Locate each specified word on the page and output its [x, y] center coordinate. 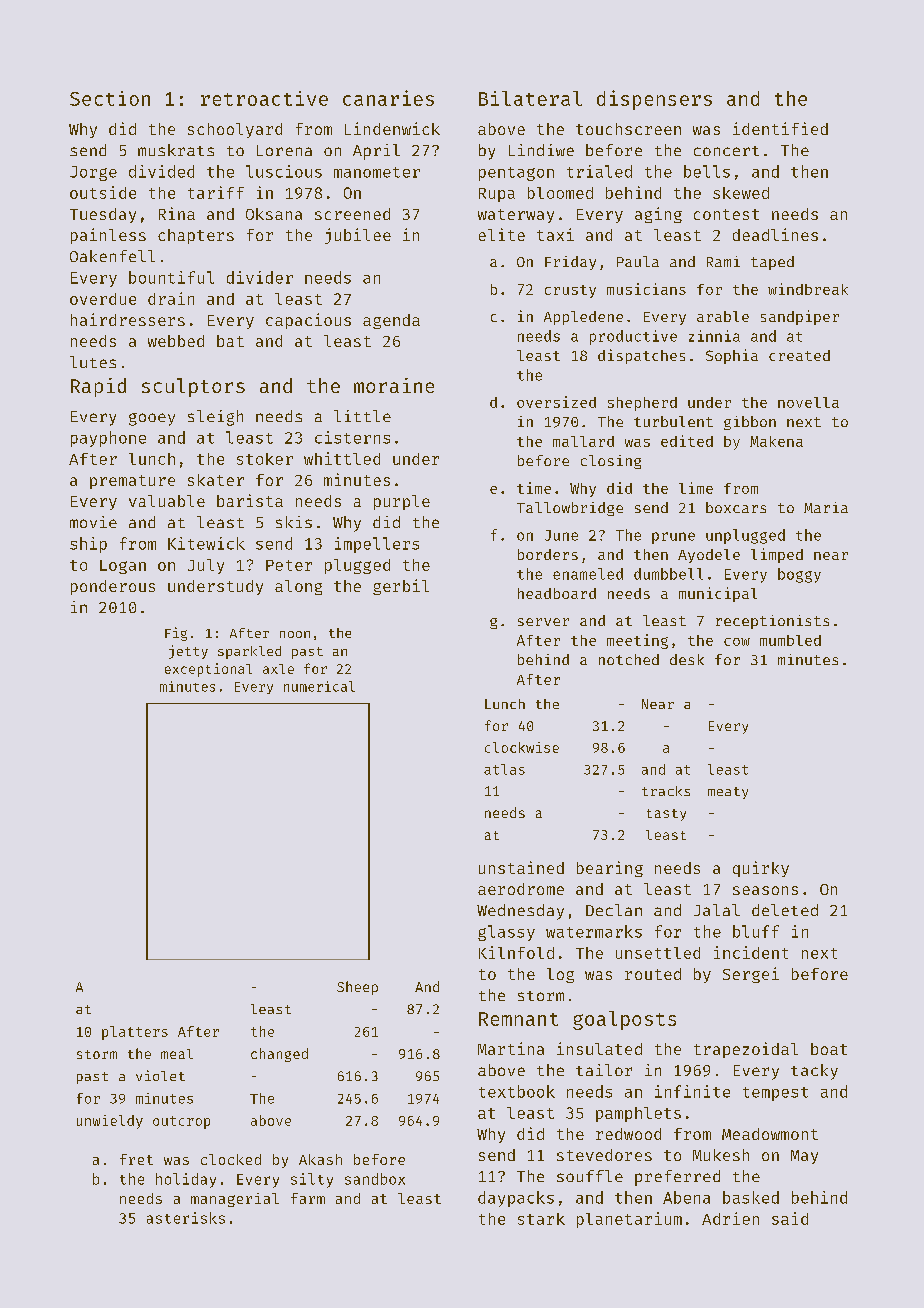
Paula [638, 261]
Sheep [357, 988]
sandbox [375, 1179]
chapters [196, 236]
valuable [167, 501]
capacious [308, 321]
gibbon [750, 423]
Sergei [751, 975]
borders [548, 554]
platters [135, 1033]
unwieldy [110, 1122]
